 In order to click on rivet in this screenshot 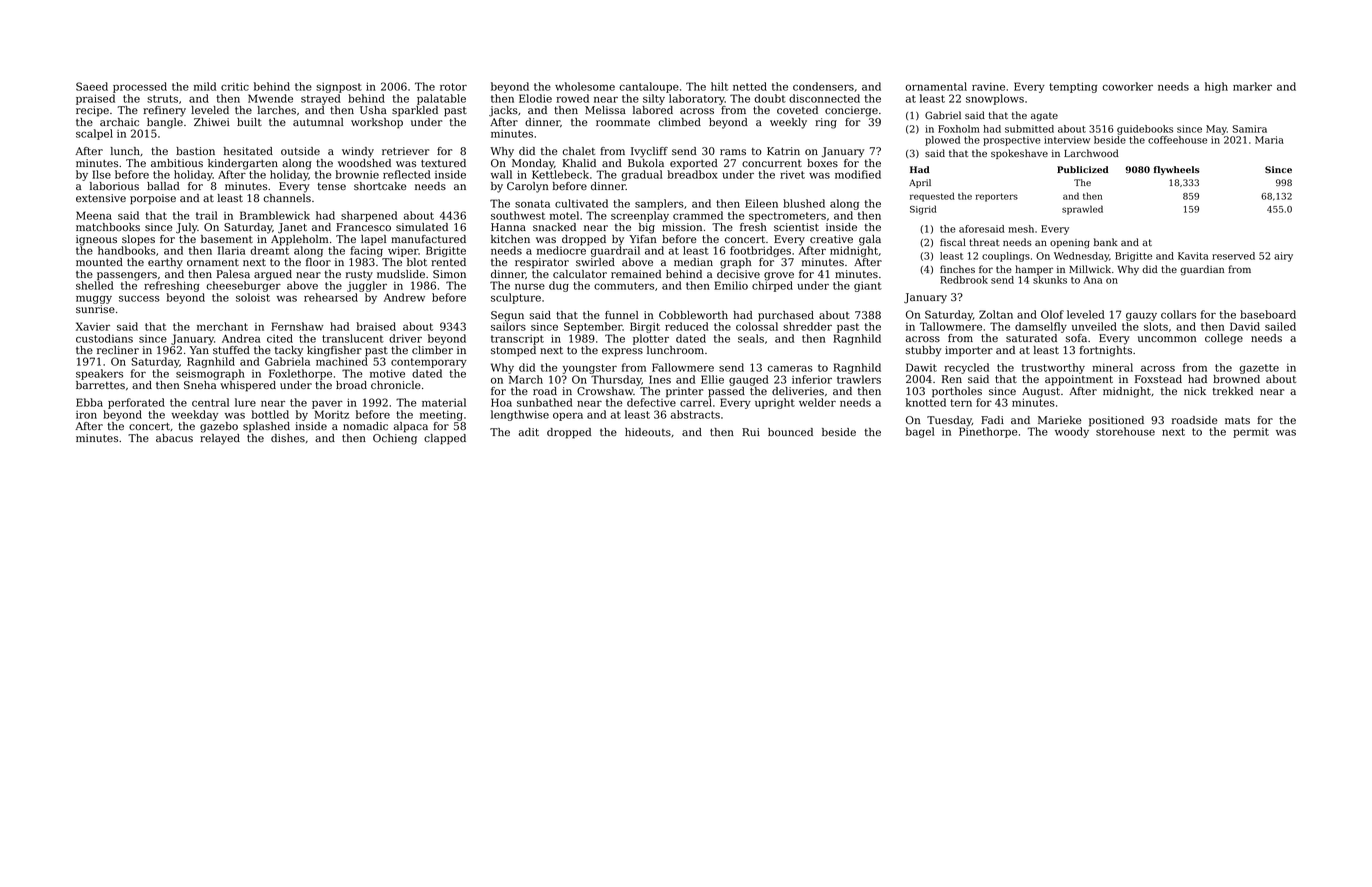, I will do `click(792, 174)`.
